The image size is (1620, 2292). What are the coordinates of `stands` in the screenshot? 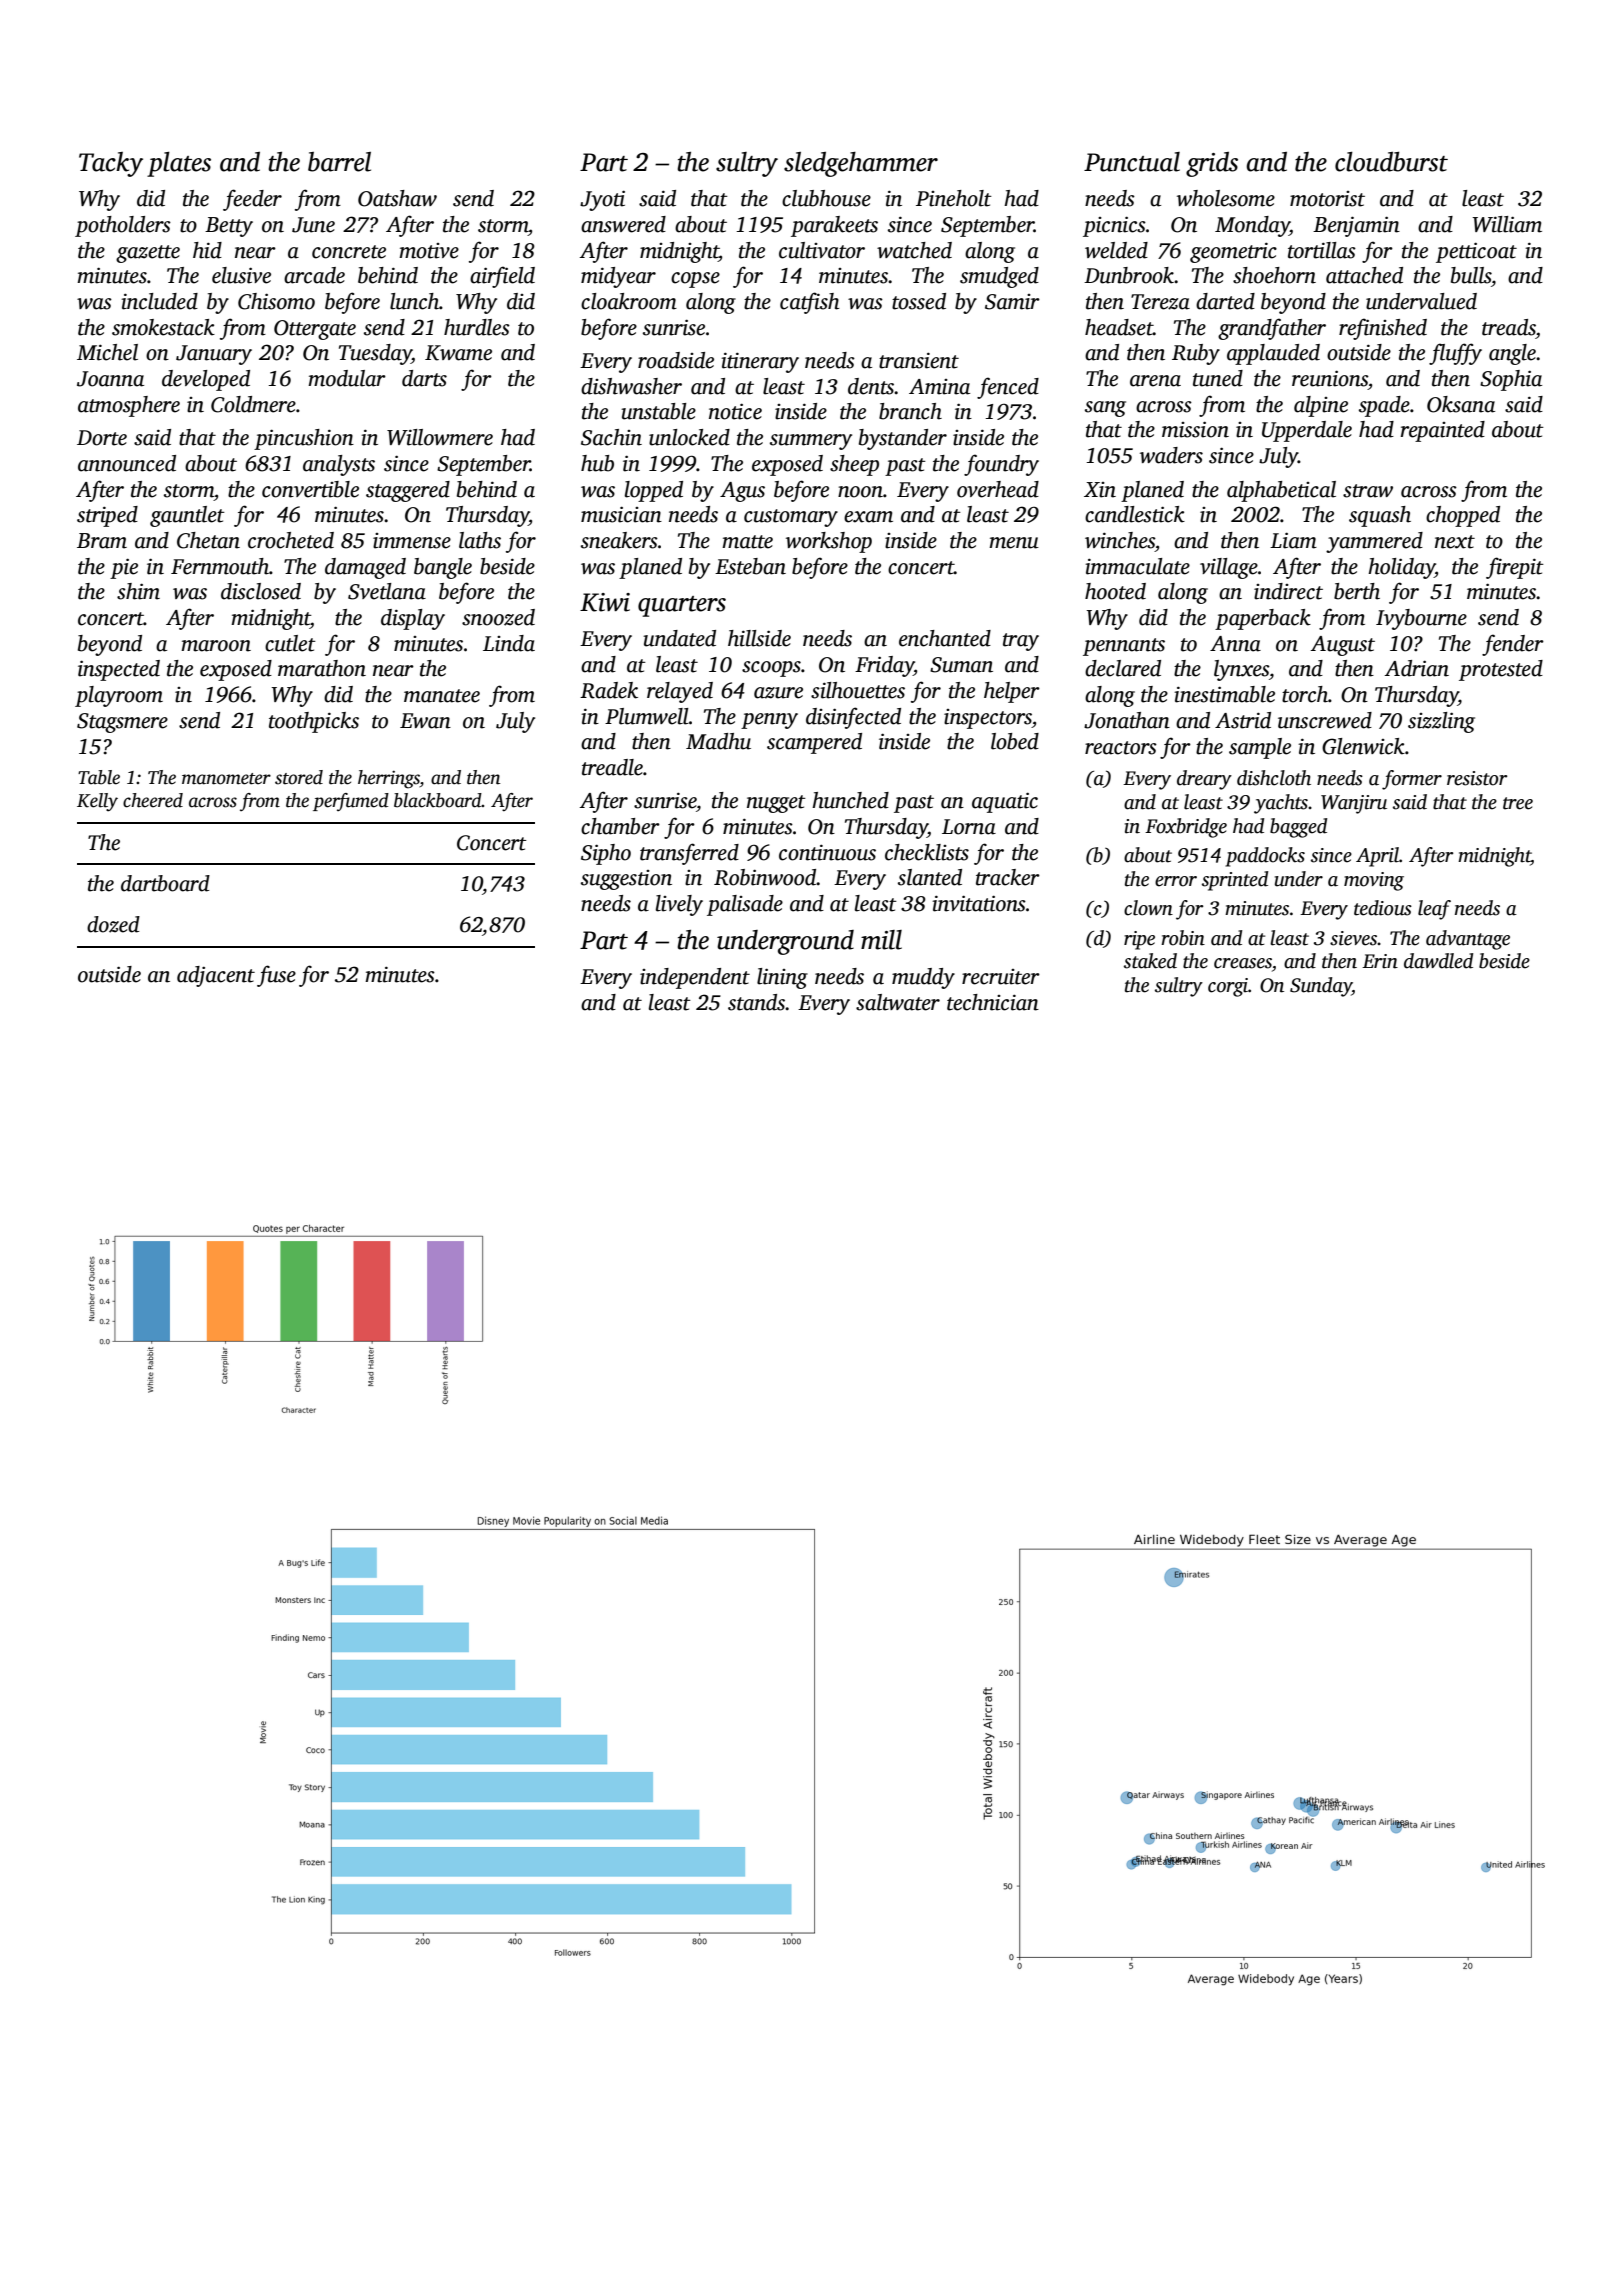 It's located at (756, 1002).
